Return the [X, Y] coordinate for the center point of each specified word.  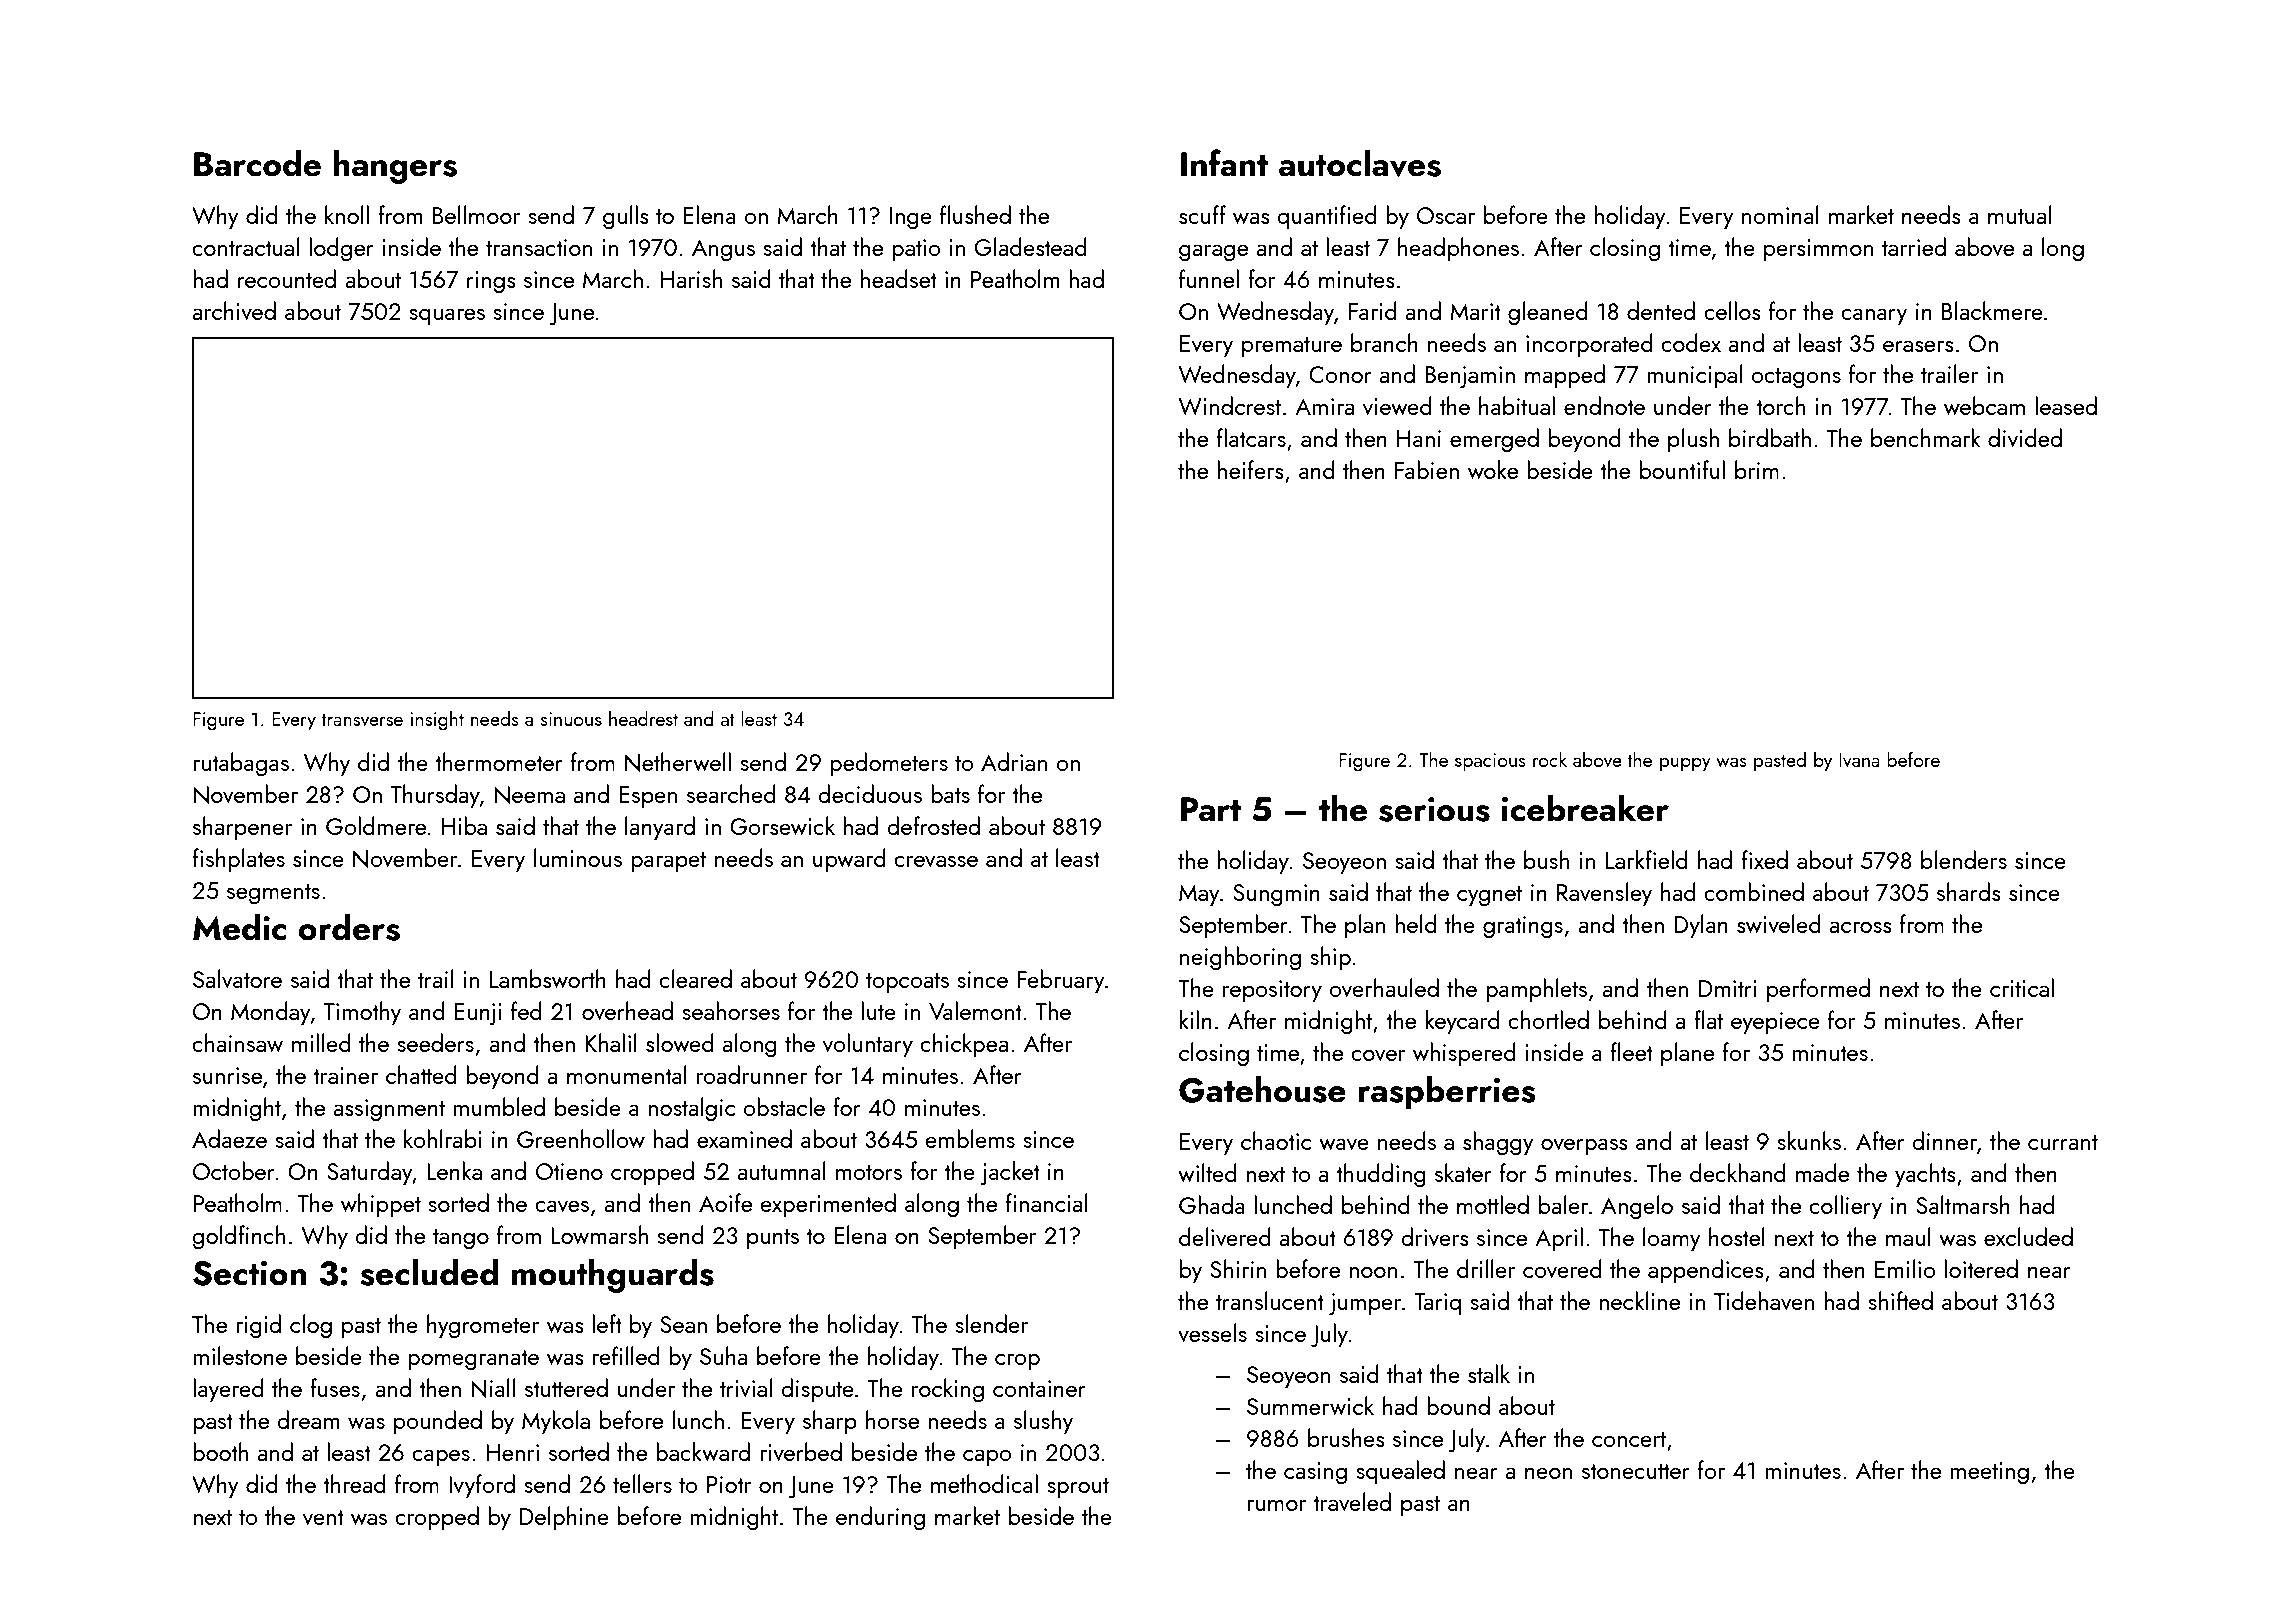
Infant [1224, 163]
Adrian [1014, 761]
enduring [880, 1518]
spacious [1490, 762]
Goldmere [376, 825]
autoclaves [1360, 164]
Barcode [257, 163]
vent [323, 1517]
